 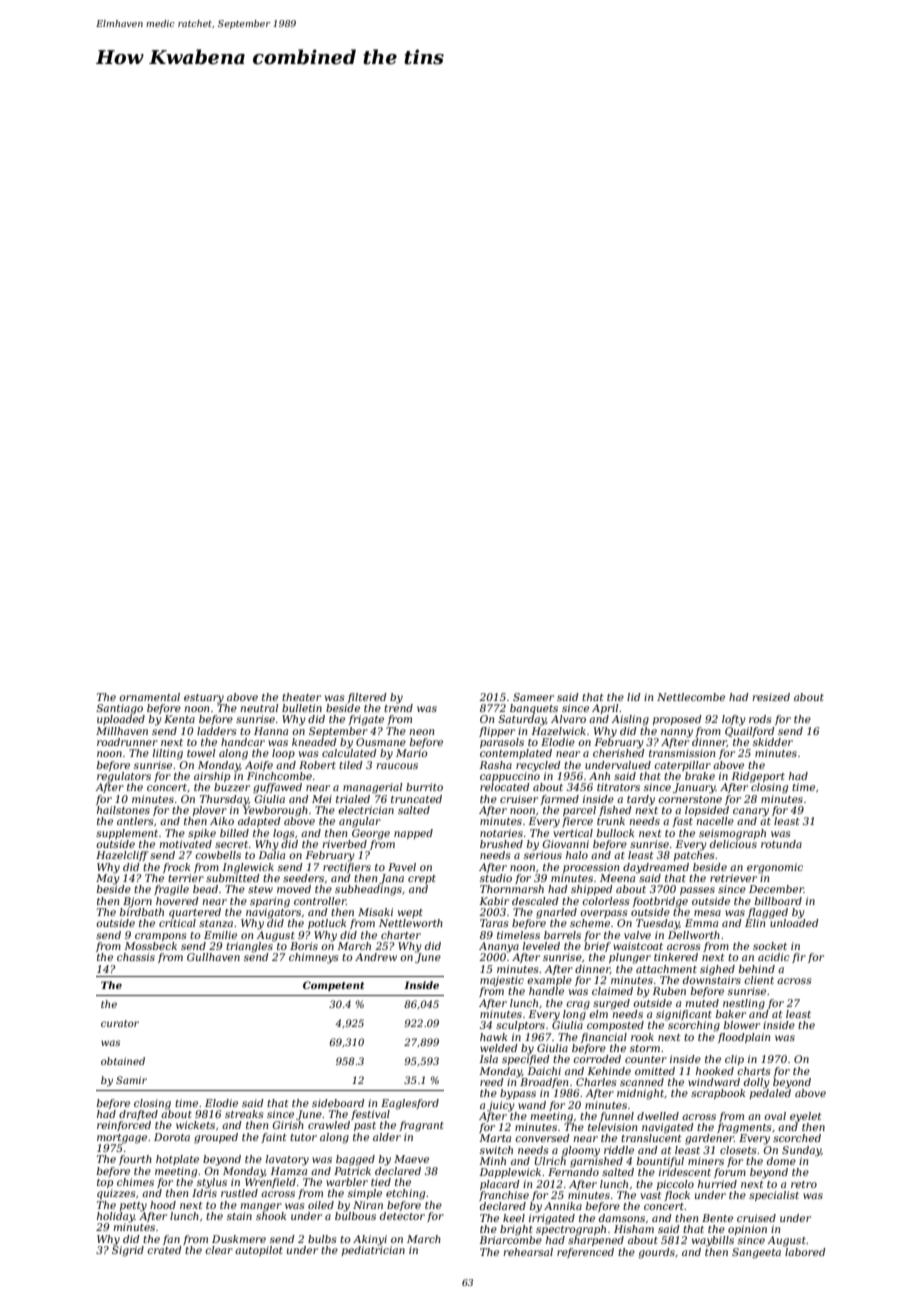 I want to click on wept, so click(x=410, y=913).
